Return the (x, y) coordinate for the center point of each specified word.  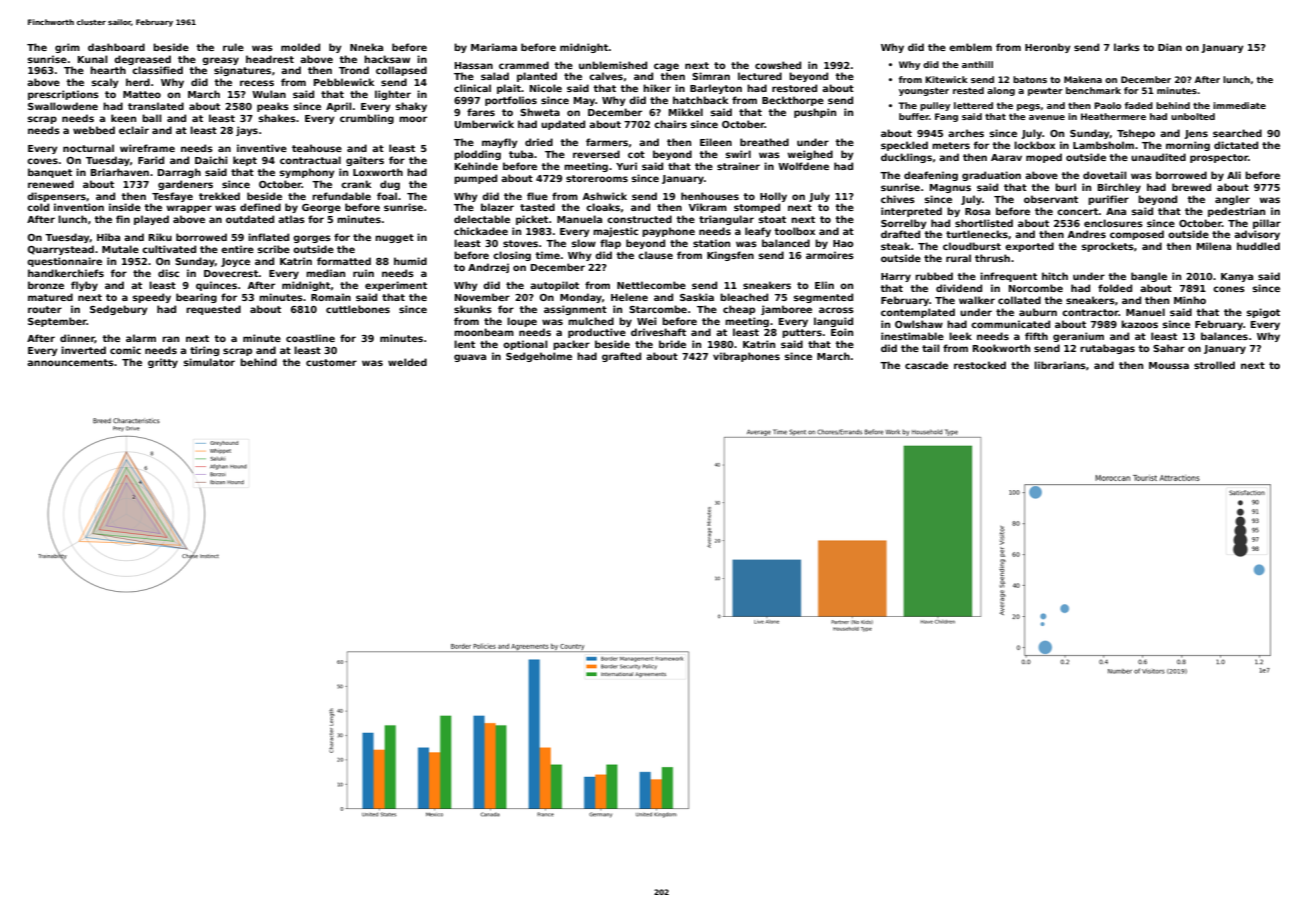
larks (1127, 47)
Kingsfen (730, 256)
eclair (134, 130)
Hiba (108, 237)
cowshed (778, 65)
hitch (1055, 276)
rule (233, 47)
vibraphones (746, 357)
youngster (924, 92)
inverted (83, 350)
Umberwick (484, 124)
